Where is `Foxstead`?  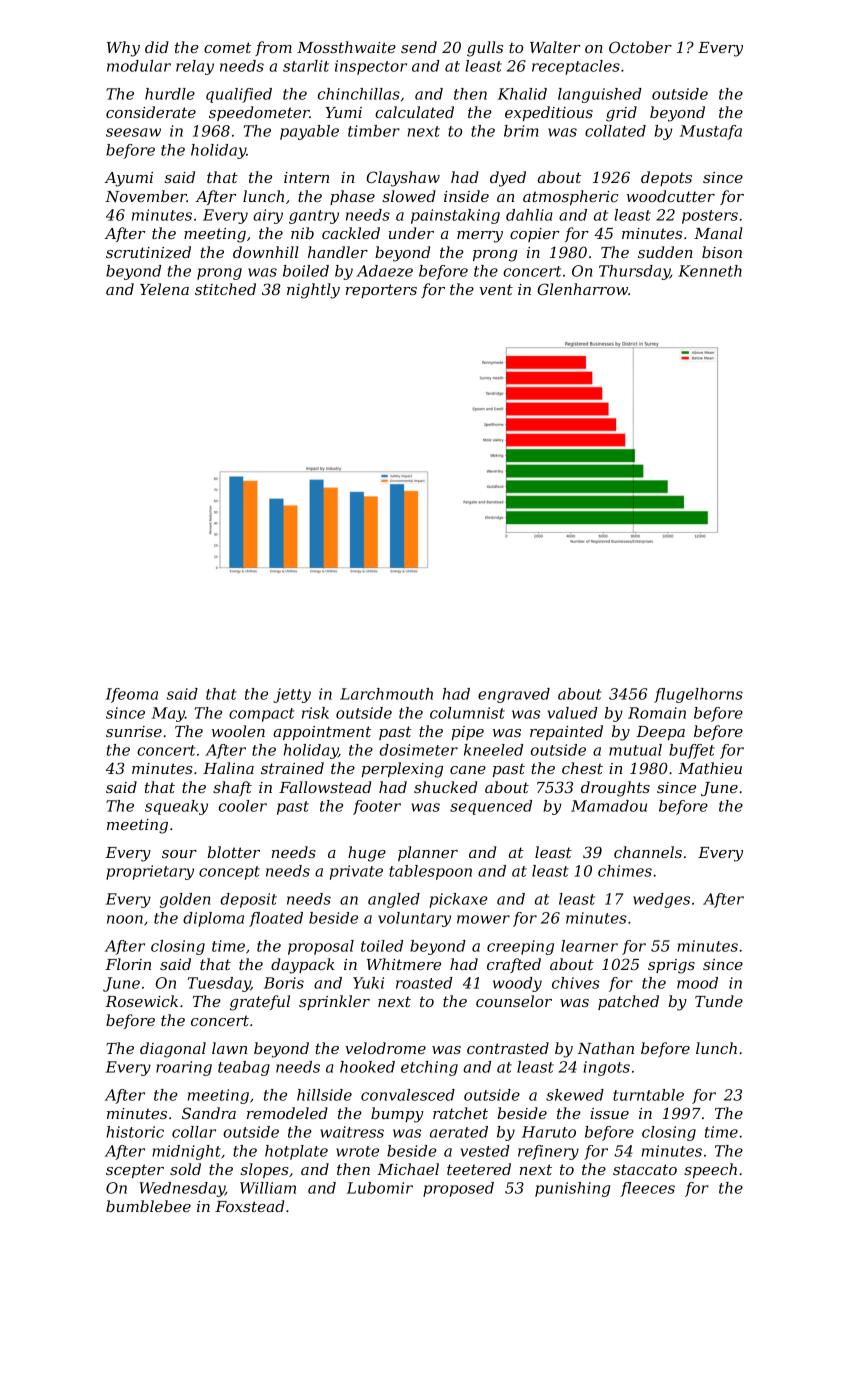 Foxstead is located at coordinates (249, 1206).
